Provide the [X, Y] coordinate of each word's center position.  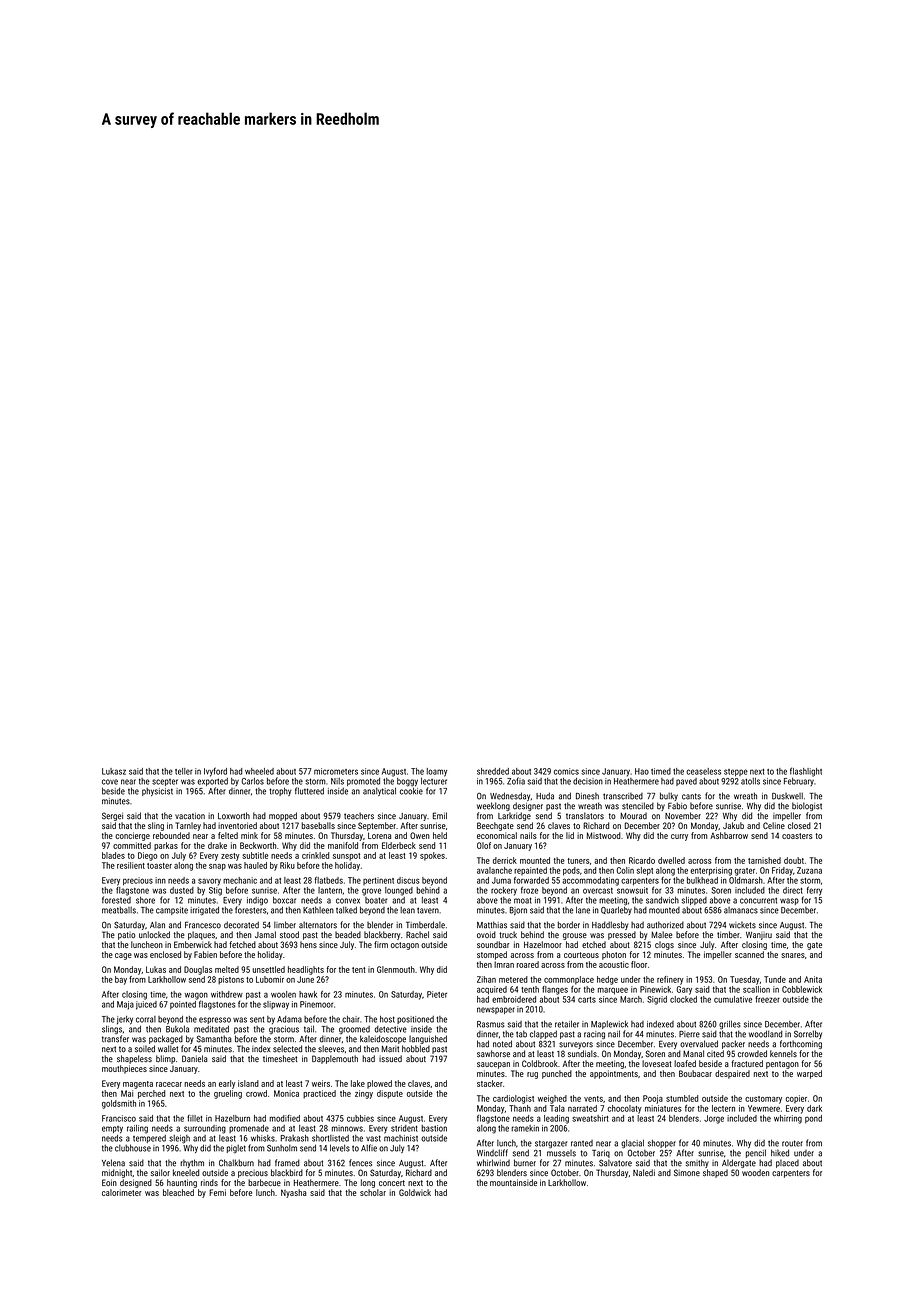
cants [691, 796]
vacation [190, 816]
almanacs [741, 910]
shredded [493, 771]
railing [137, 1129]
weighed [552, 1099]
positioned [415, 1020]
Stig [215, 891]
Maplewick [609, 1024]
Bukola [177, 1029]
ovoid [486, 934]
